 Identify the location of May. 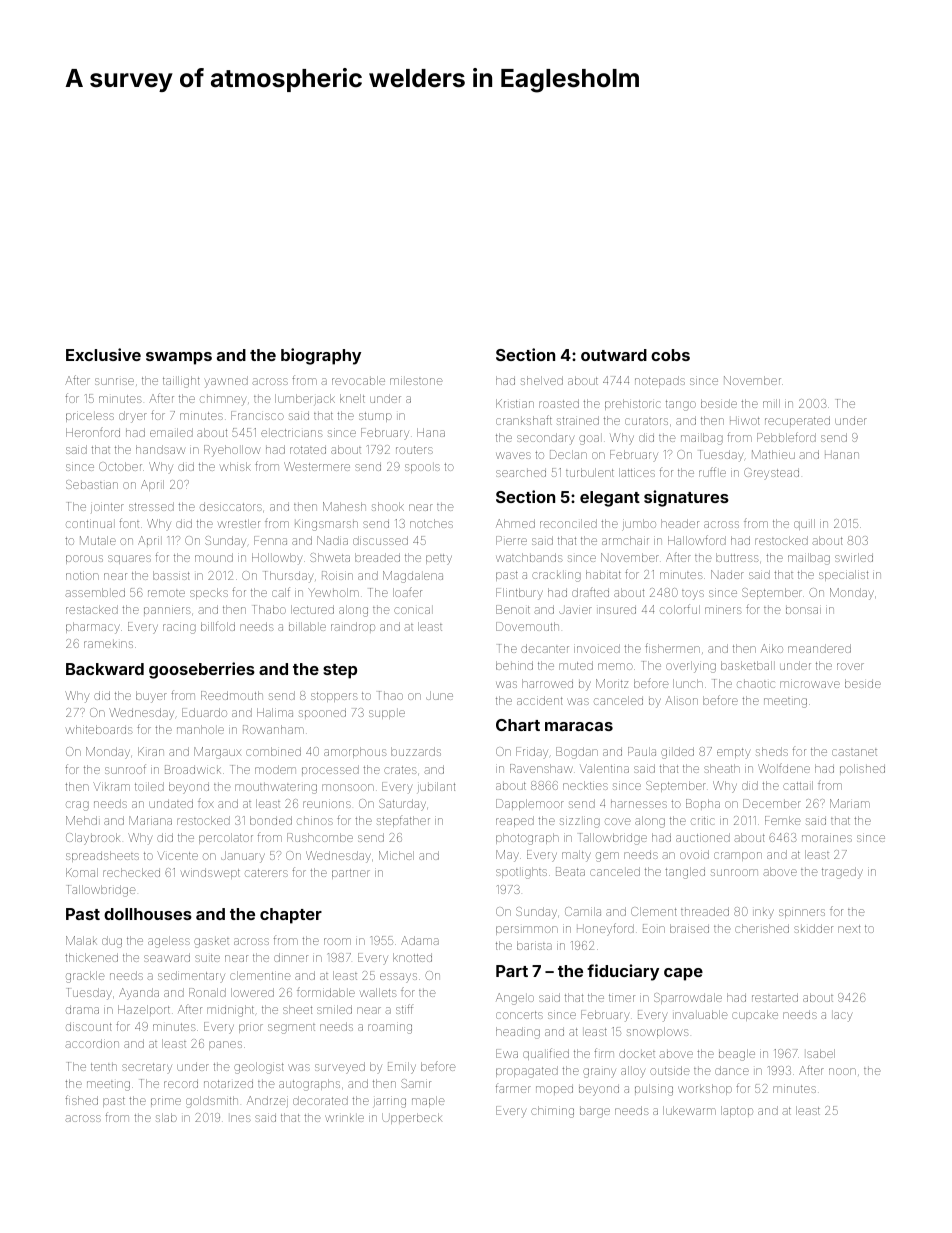
(507, 856).
